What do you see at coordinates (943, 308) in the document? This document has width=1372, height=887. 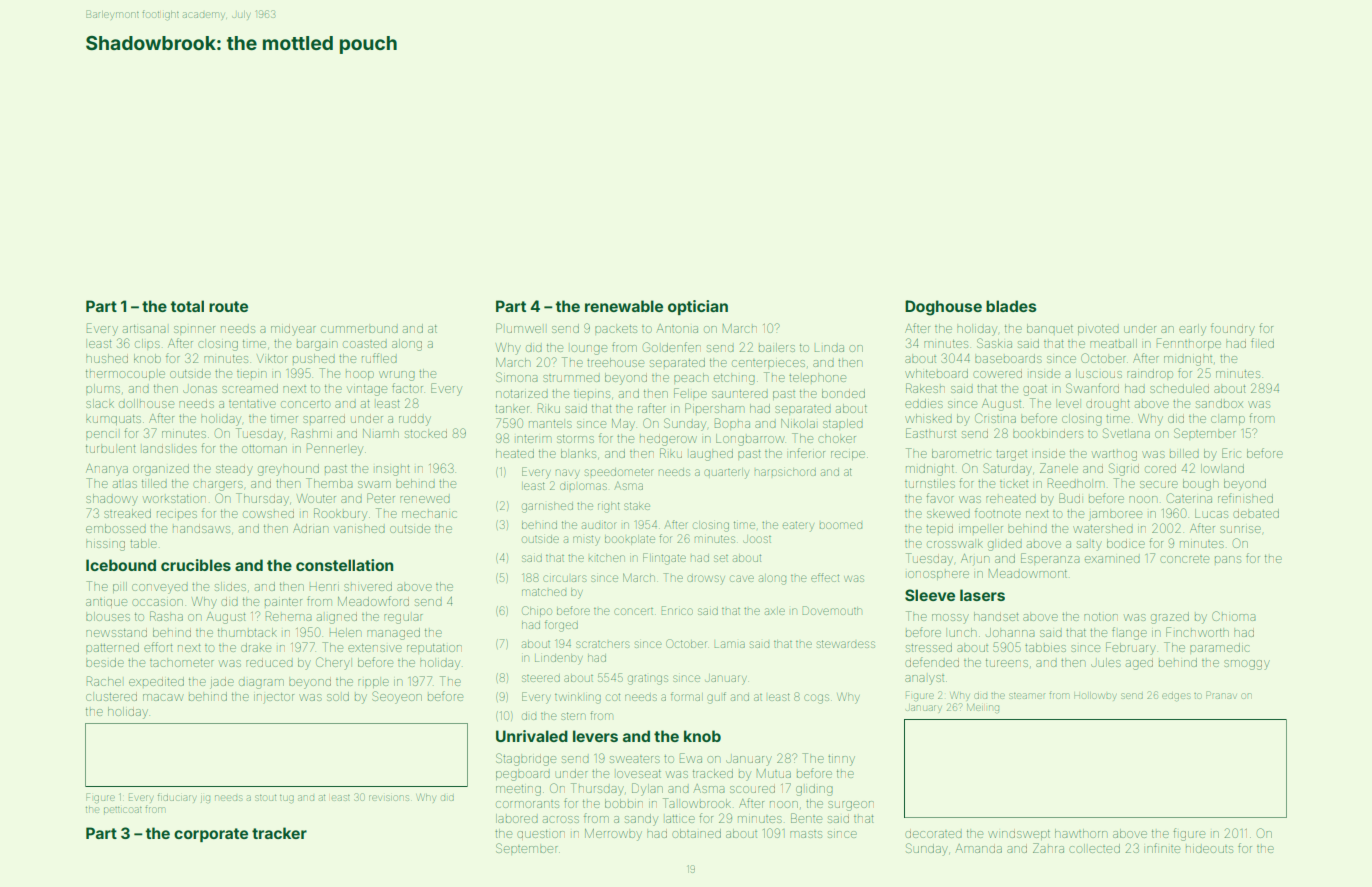 I see `Doghouse` at bounding box center [943, 308].
